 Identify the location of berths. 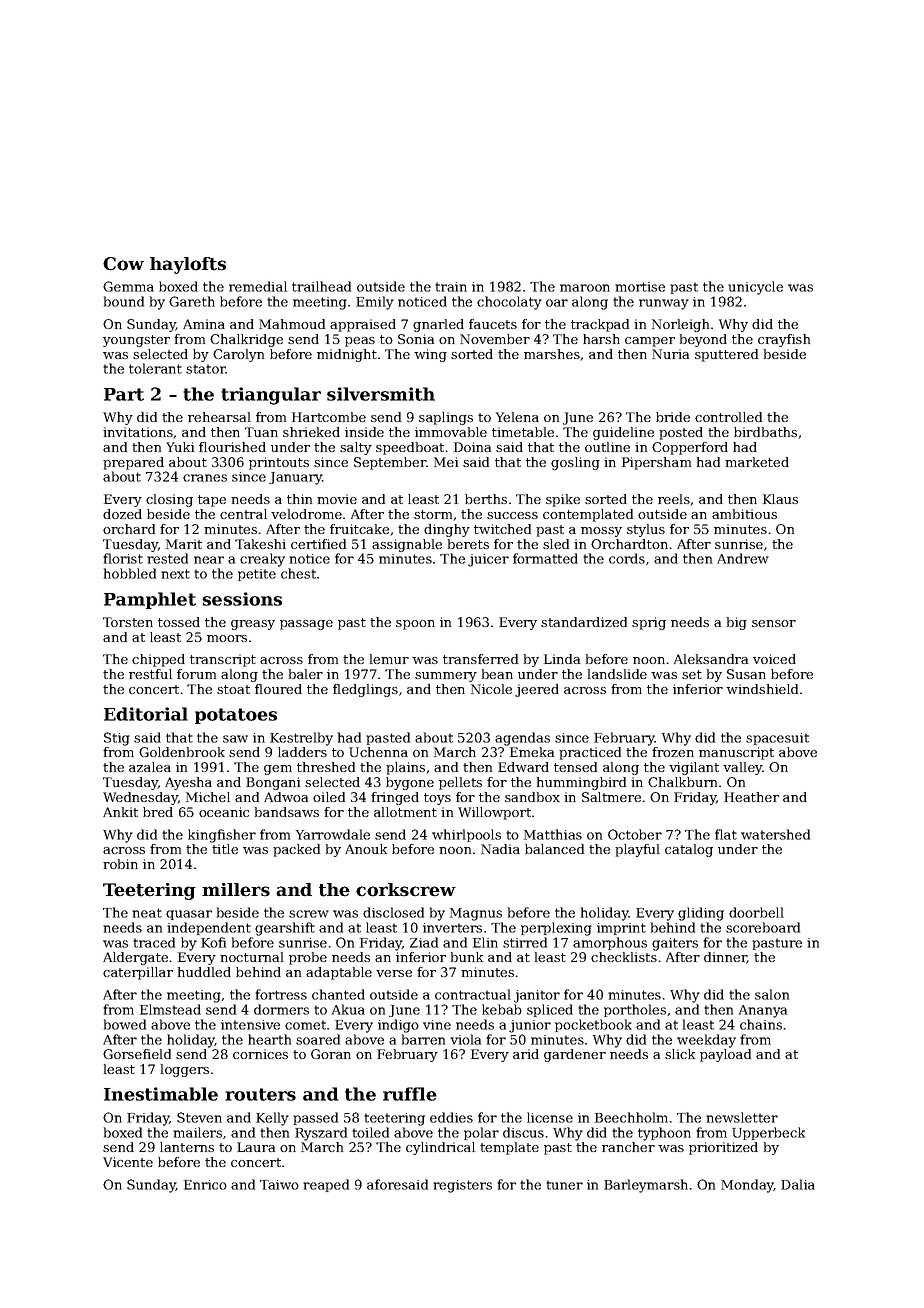
(486, 499).
